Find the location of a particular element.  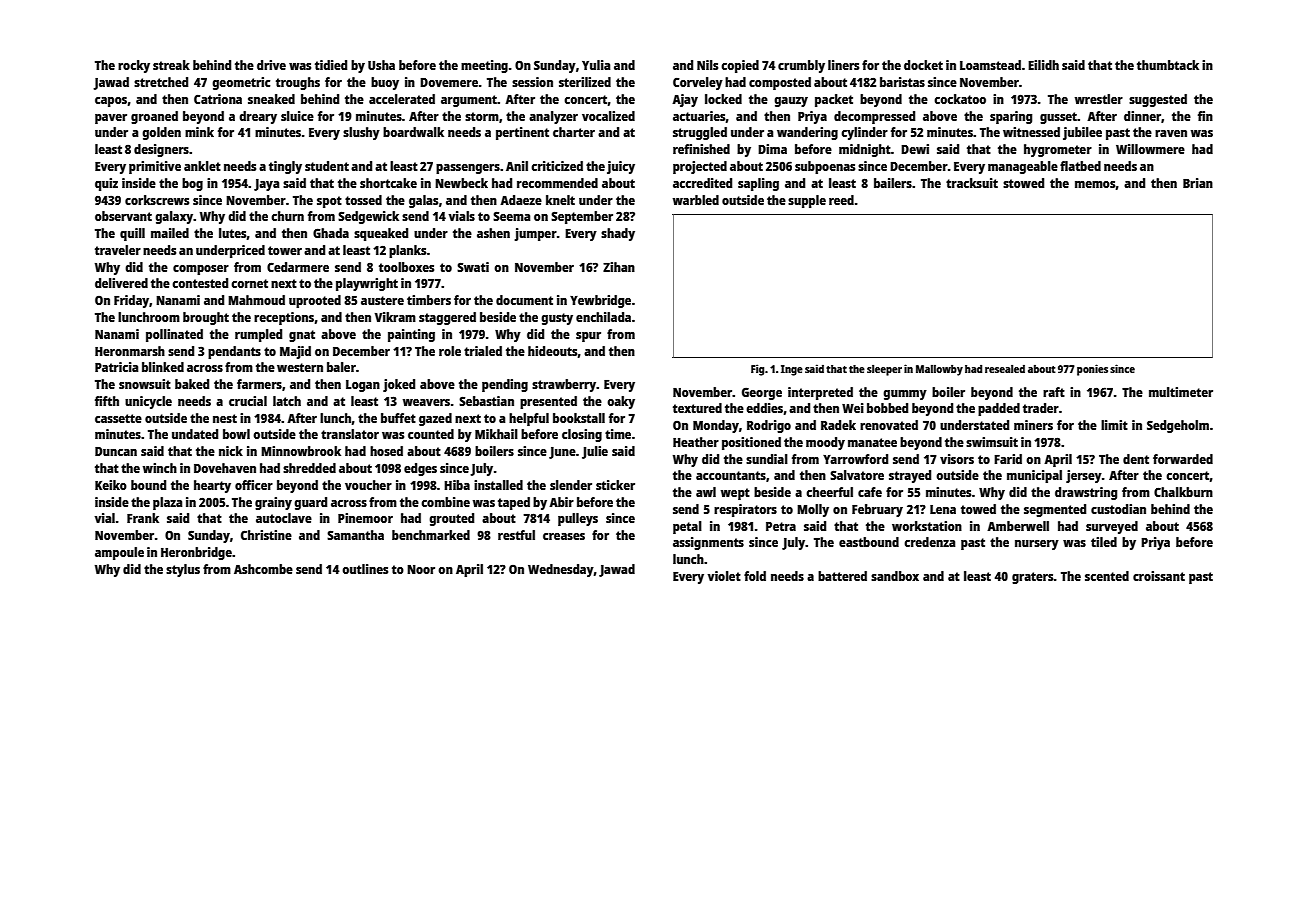

winch is located at coordinates (160, 468).
